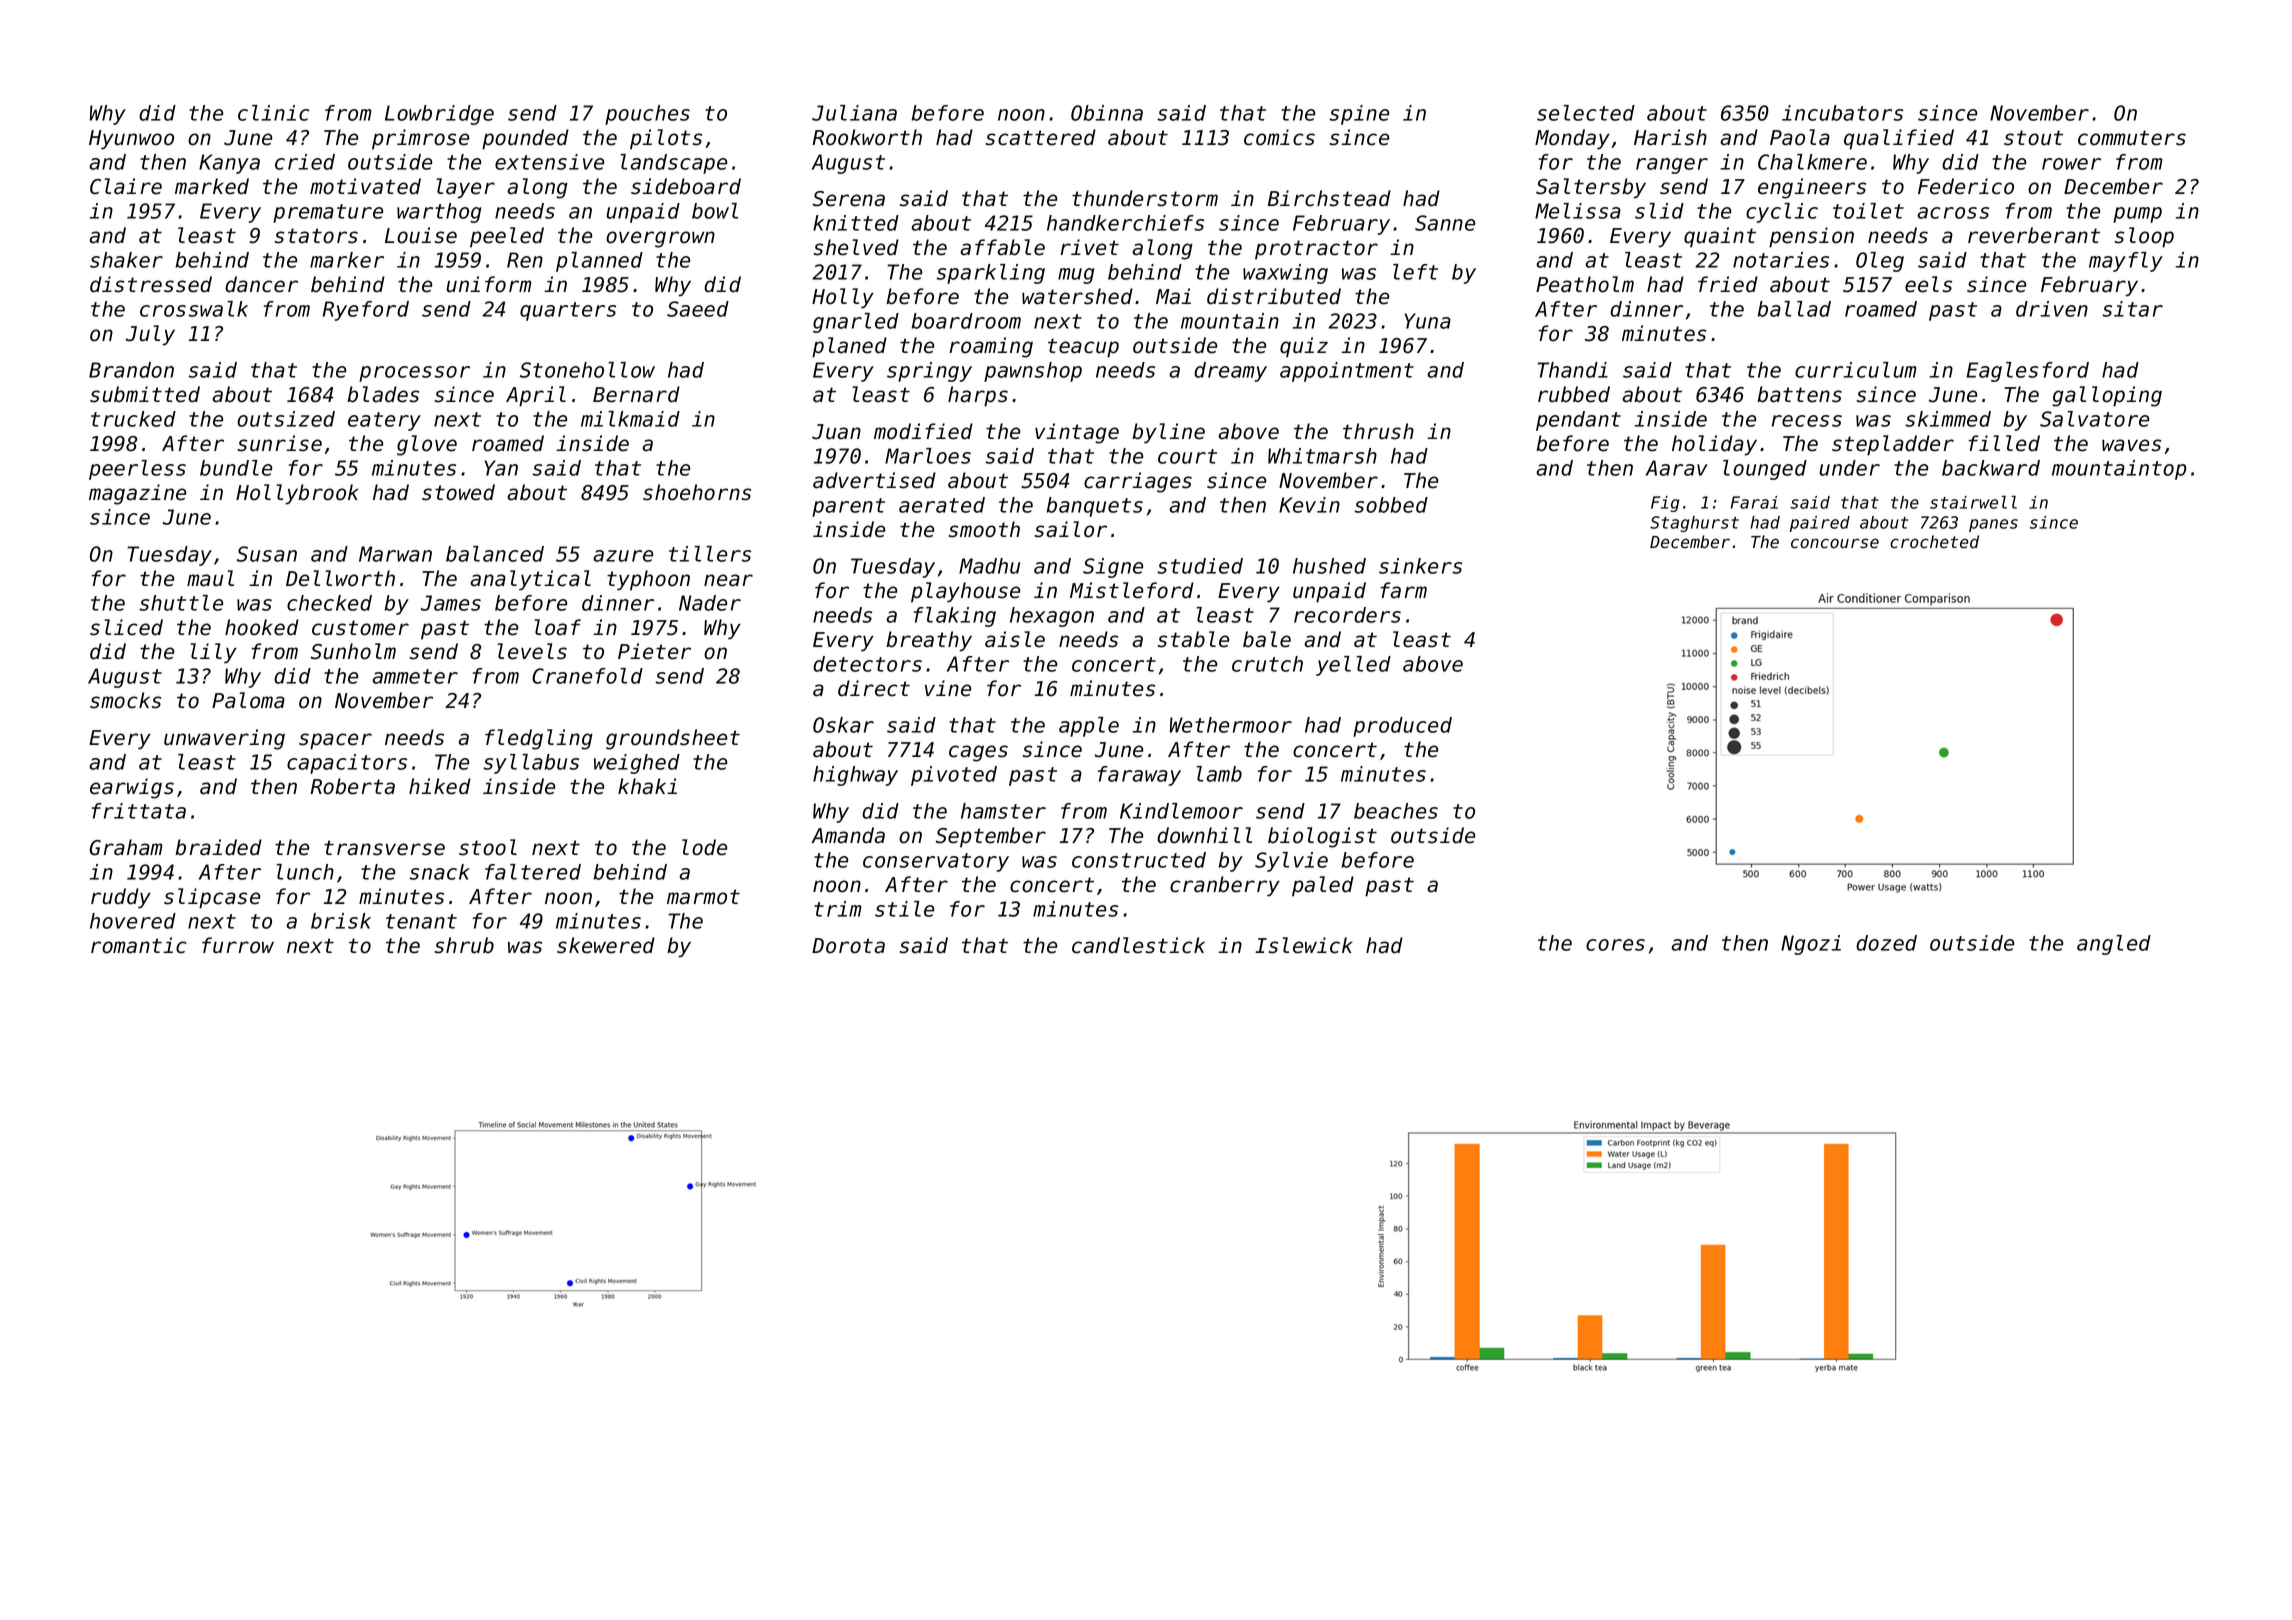 This screenshot has height=1620, width=2292. Describe the element at coordinates (238, 945) in the screenshot. I see `furrow` at that location.
